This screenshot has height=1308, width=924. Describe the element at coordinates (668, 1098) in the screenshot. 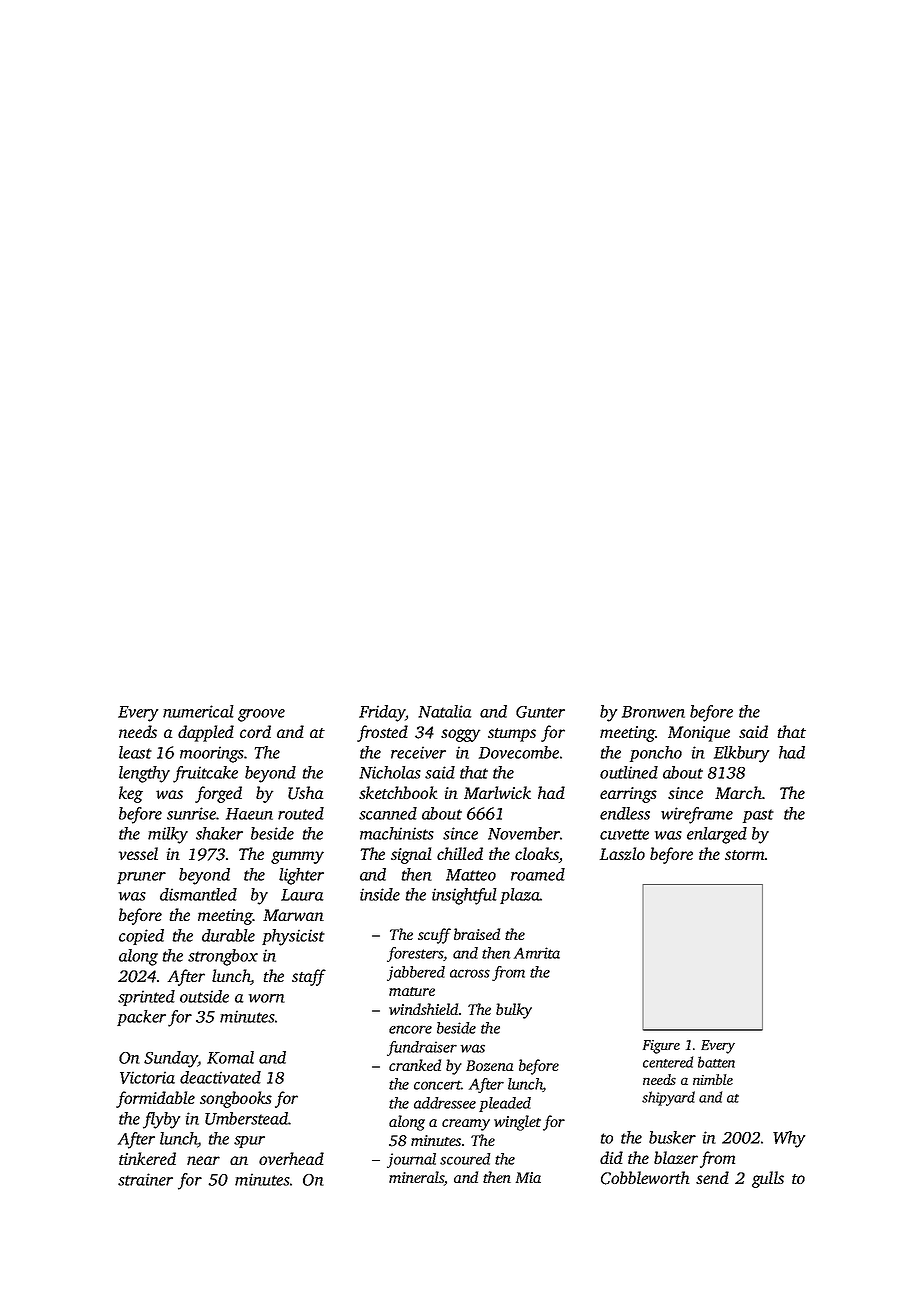

I see `shipyard` at that location.
